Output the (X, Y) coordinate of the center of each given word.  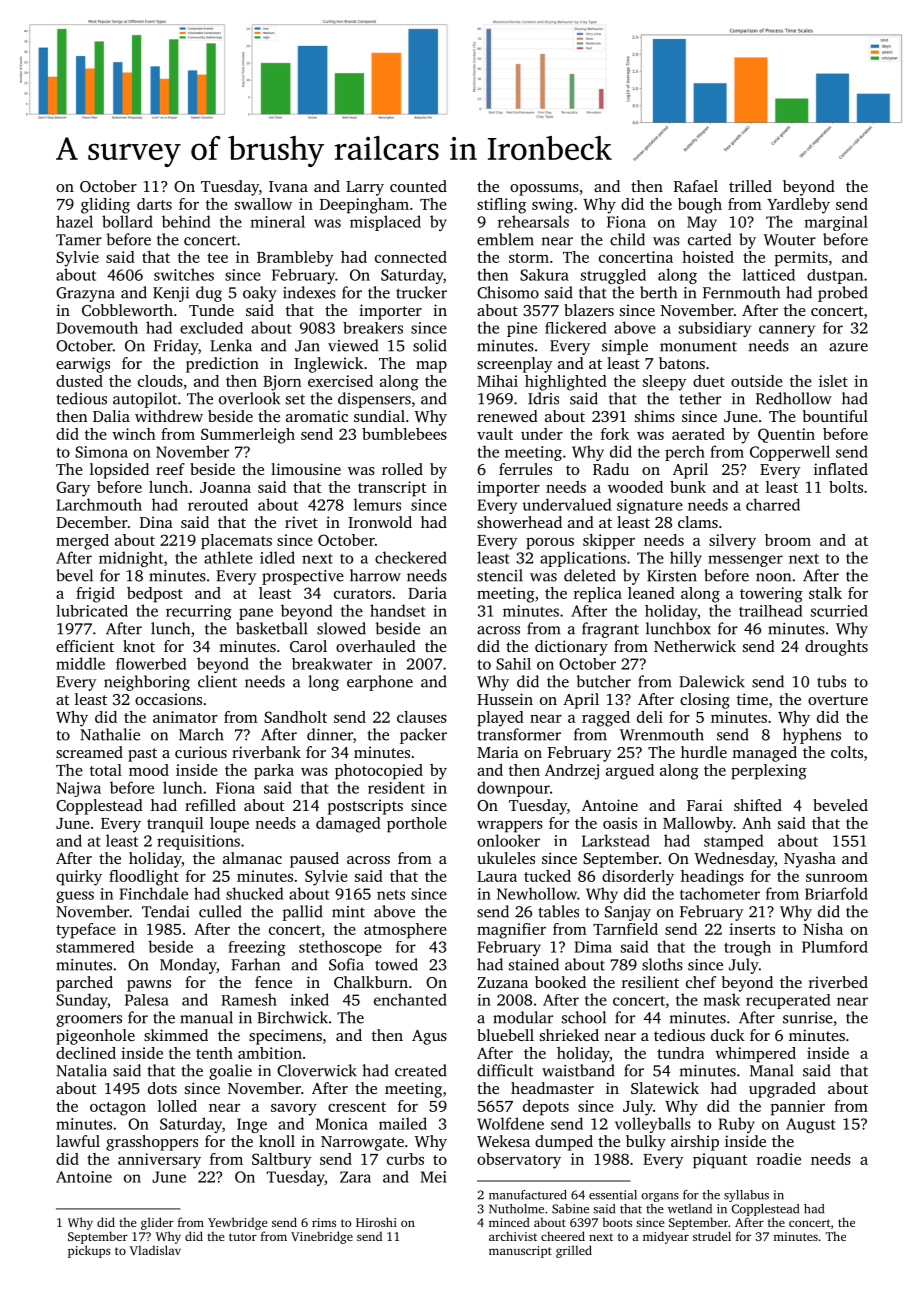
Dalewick (712, 681)
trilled (750, 186)
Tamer (79, 240)
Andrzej (572, 772)
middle (80, 663)
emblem (505, 239)
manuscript (520, 1252)
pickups (89, 1251)
